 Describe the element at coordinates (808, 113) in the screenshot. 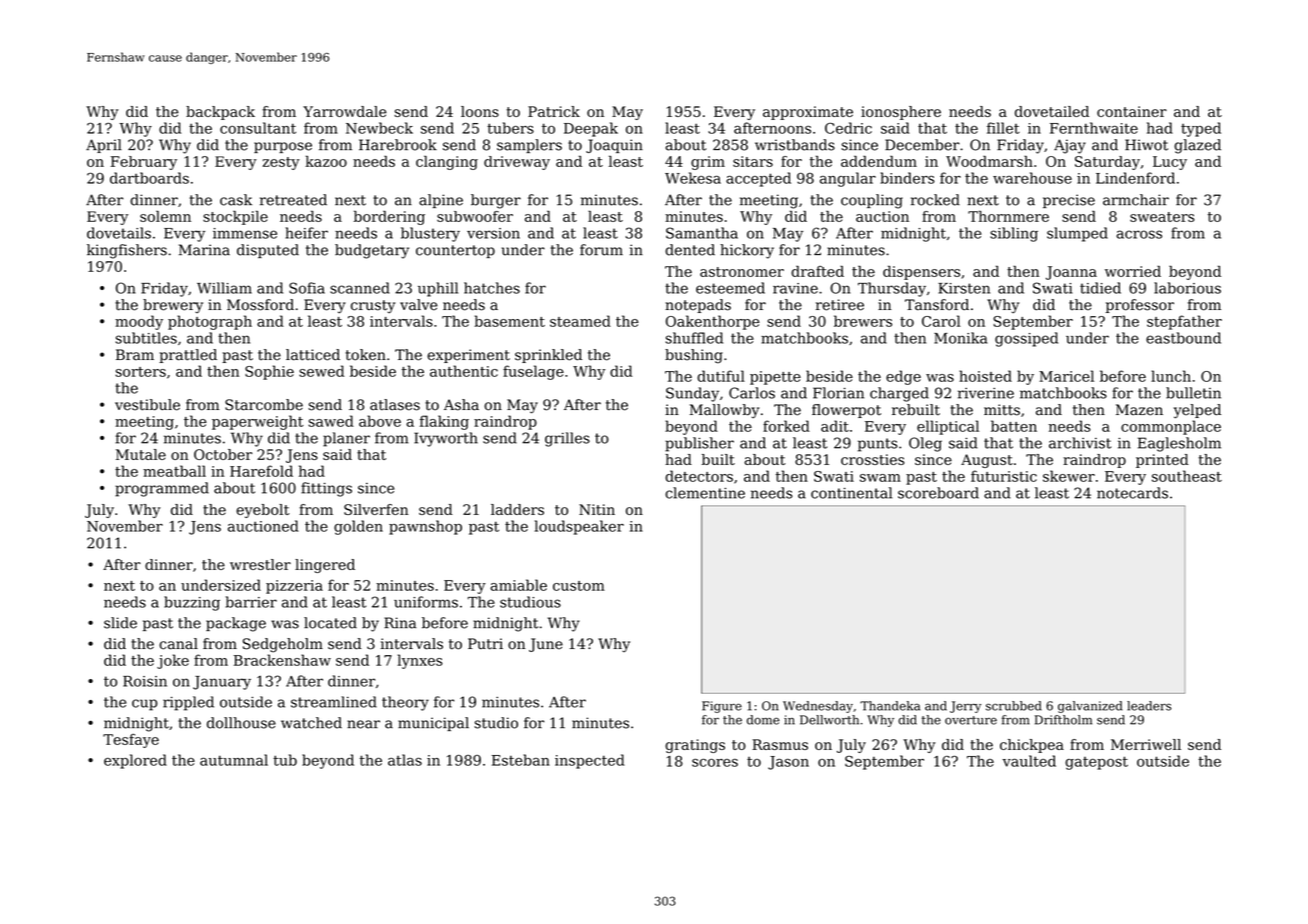

I see `approximate` at that location.
